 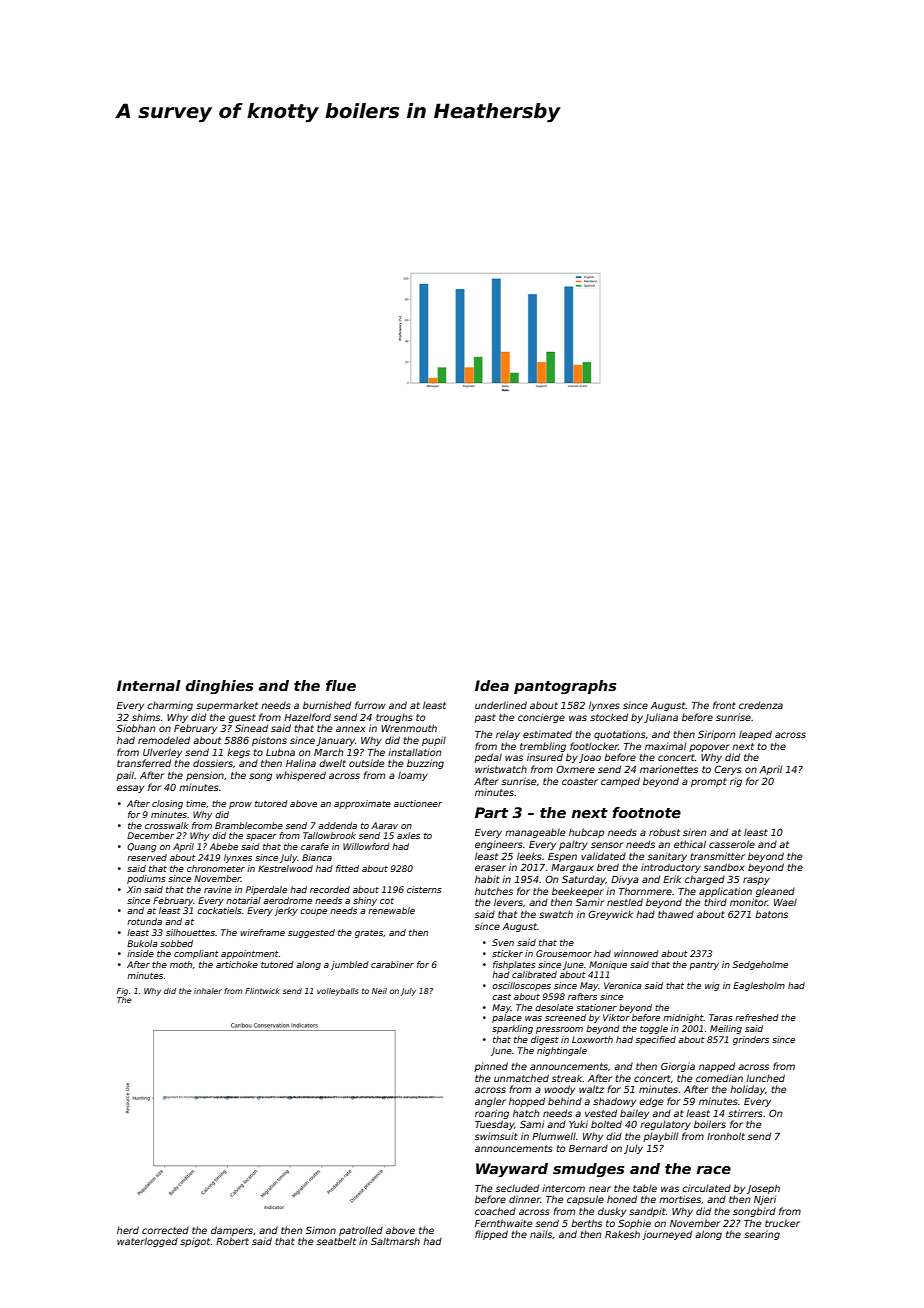 I want to click on pantographs, so click(x=565, y=687).
